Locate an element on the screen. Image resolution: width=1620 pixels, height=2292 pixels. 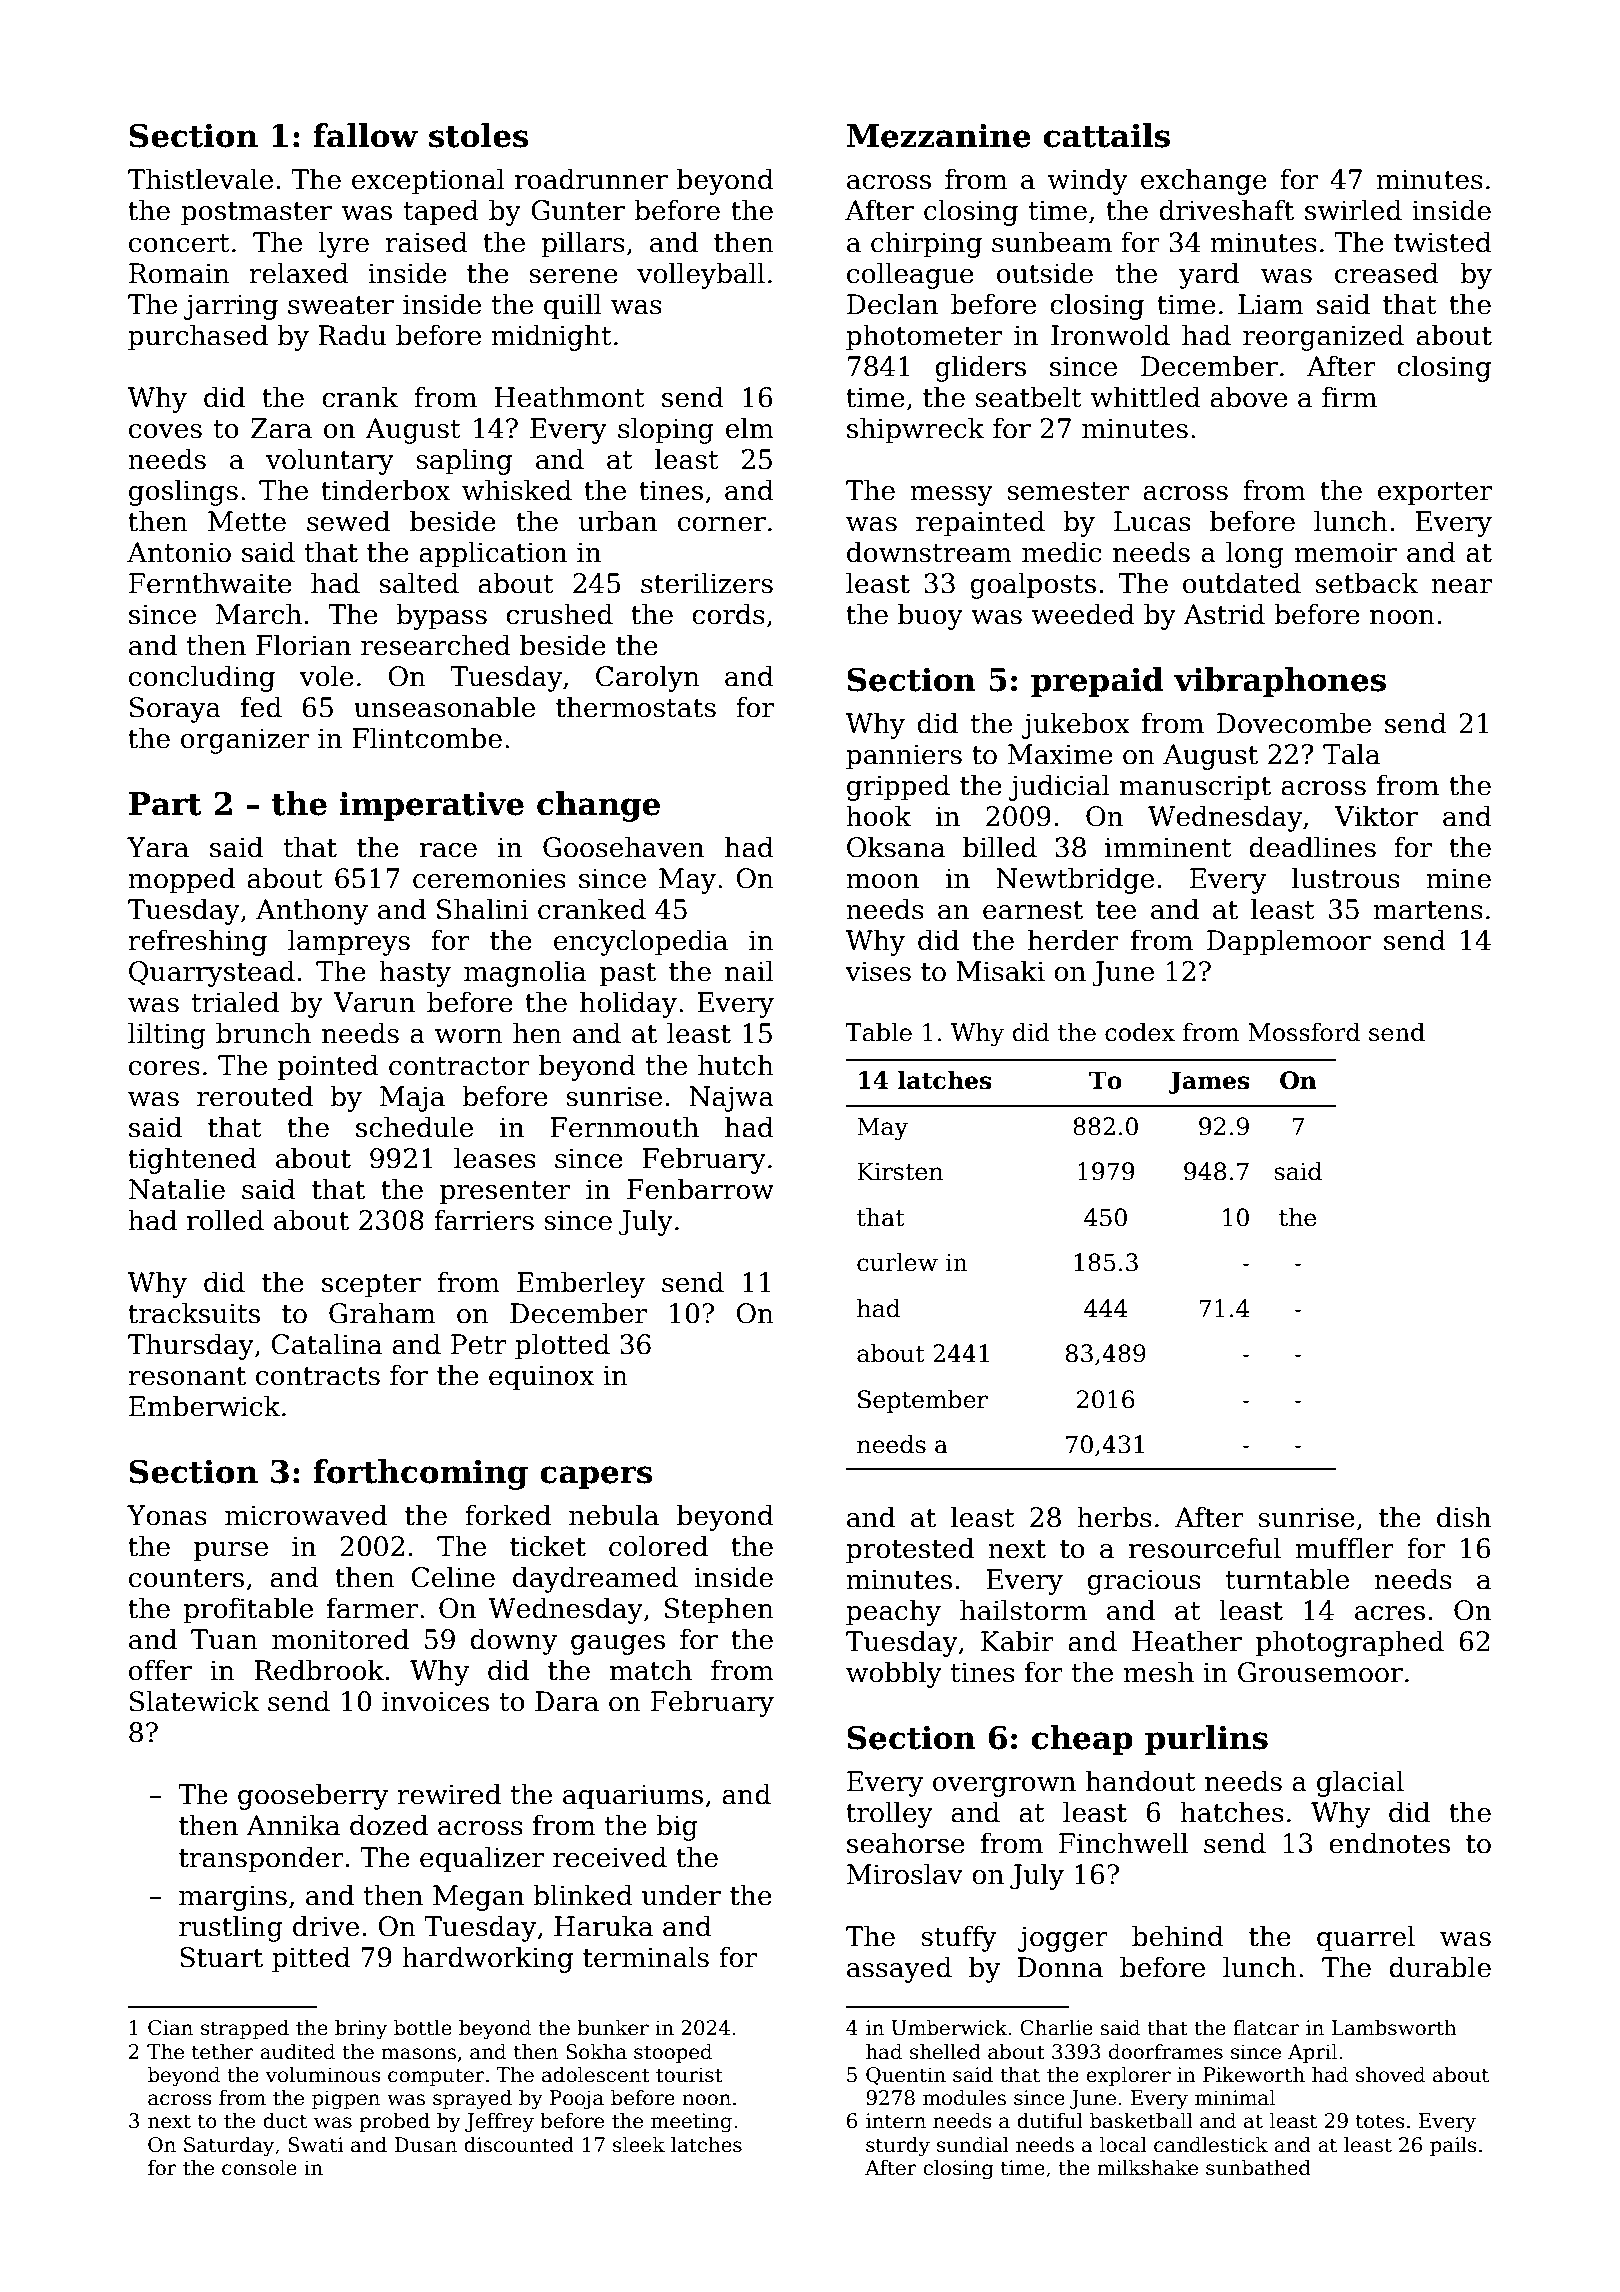
console is located at coordinates (259, 2167).
